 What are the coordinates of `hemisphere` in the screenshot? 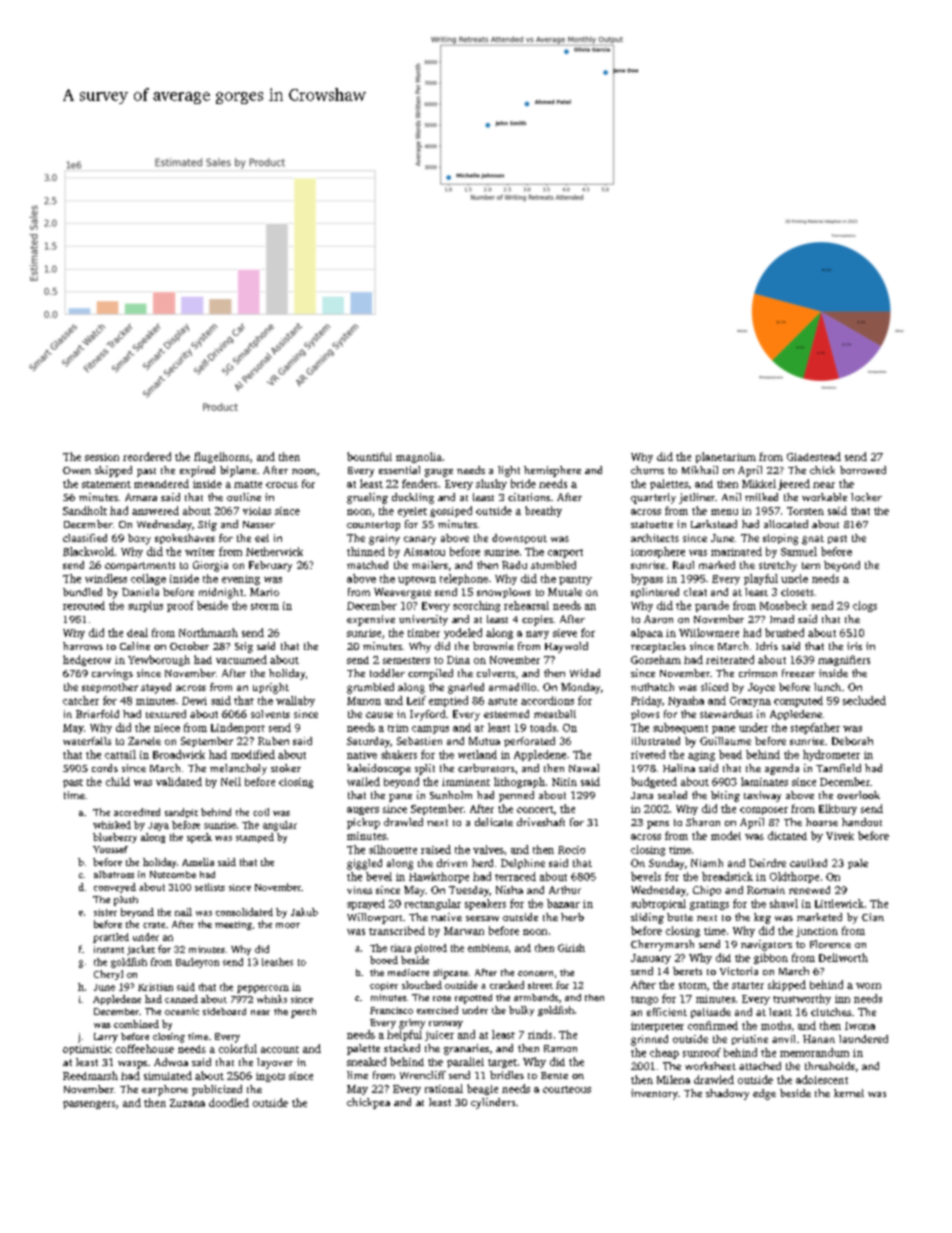 It's located at (552, 471).
